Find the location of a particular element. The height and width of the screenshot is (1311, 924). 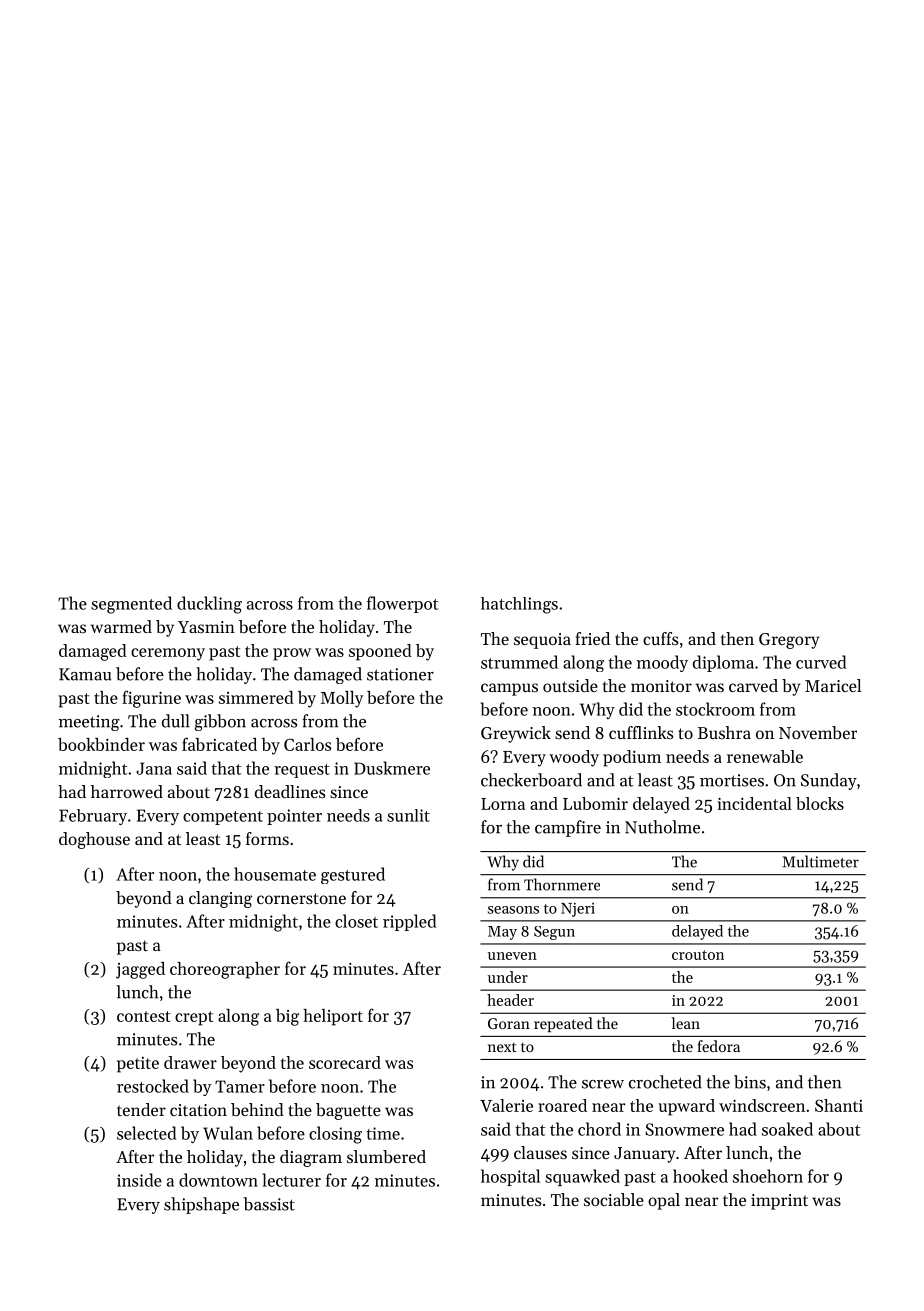

campfire is located at coordinates (568, 828).
